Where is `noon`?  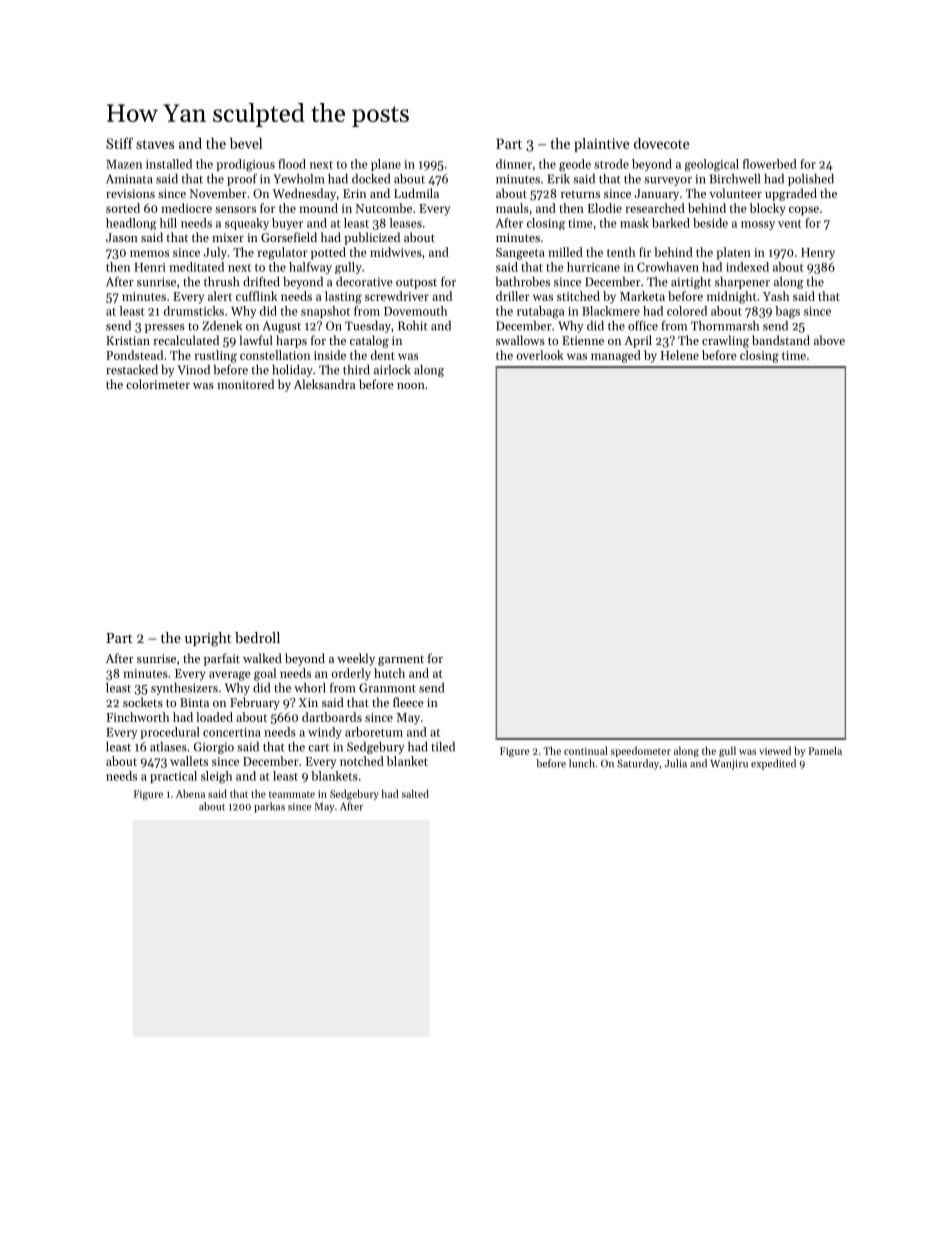 noon is located at coordinates (411, 386).
